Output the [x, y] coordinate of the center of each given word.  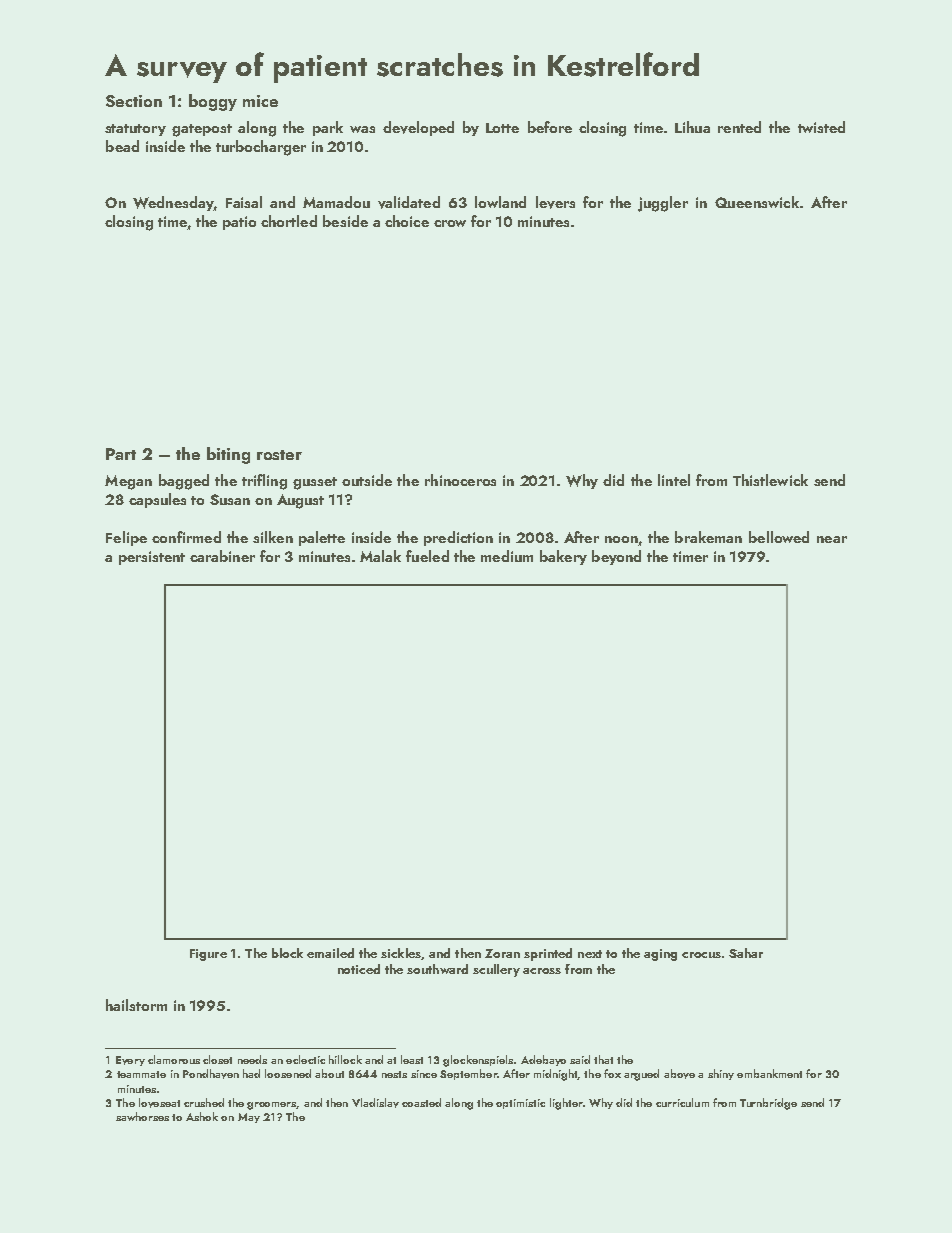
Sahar [746, 953]
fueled [427, 556]
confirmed [186, 537]
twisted [821, 127]
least [412, 1059]
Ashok [202, 1116]
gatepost [202, 130]
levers [555, 202]
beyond [616, 557]
